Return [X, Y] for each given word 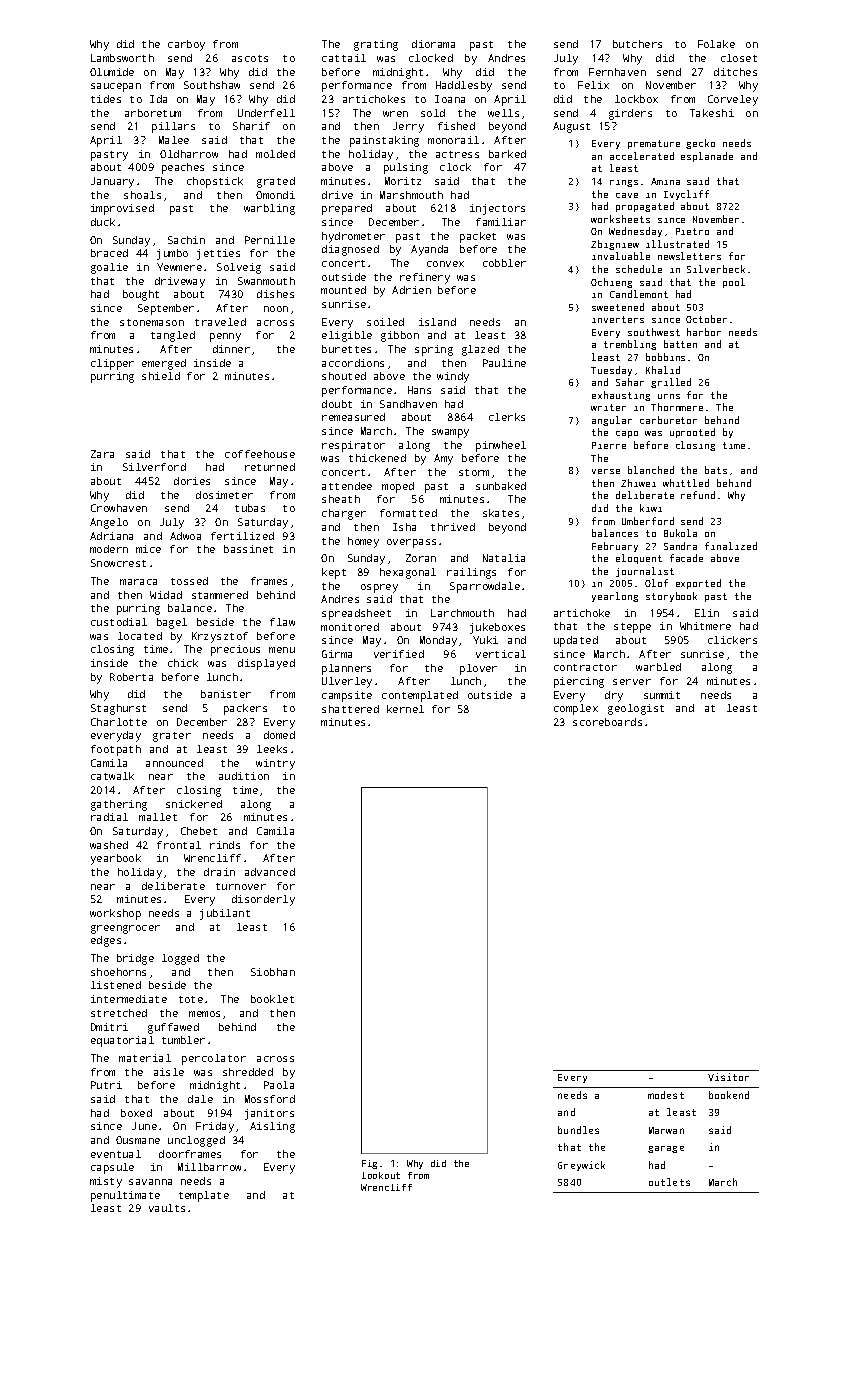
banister [226, 694]
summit [662, 695]
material [145, 1058]
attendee [347, 486]
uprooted [692, 433]
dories [192, 481]
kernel [405, 709]
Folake [716, 44]
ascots [250, 58]
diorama [433, 44]
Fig [369, 1164]
